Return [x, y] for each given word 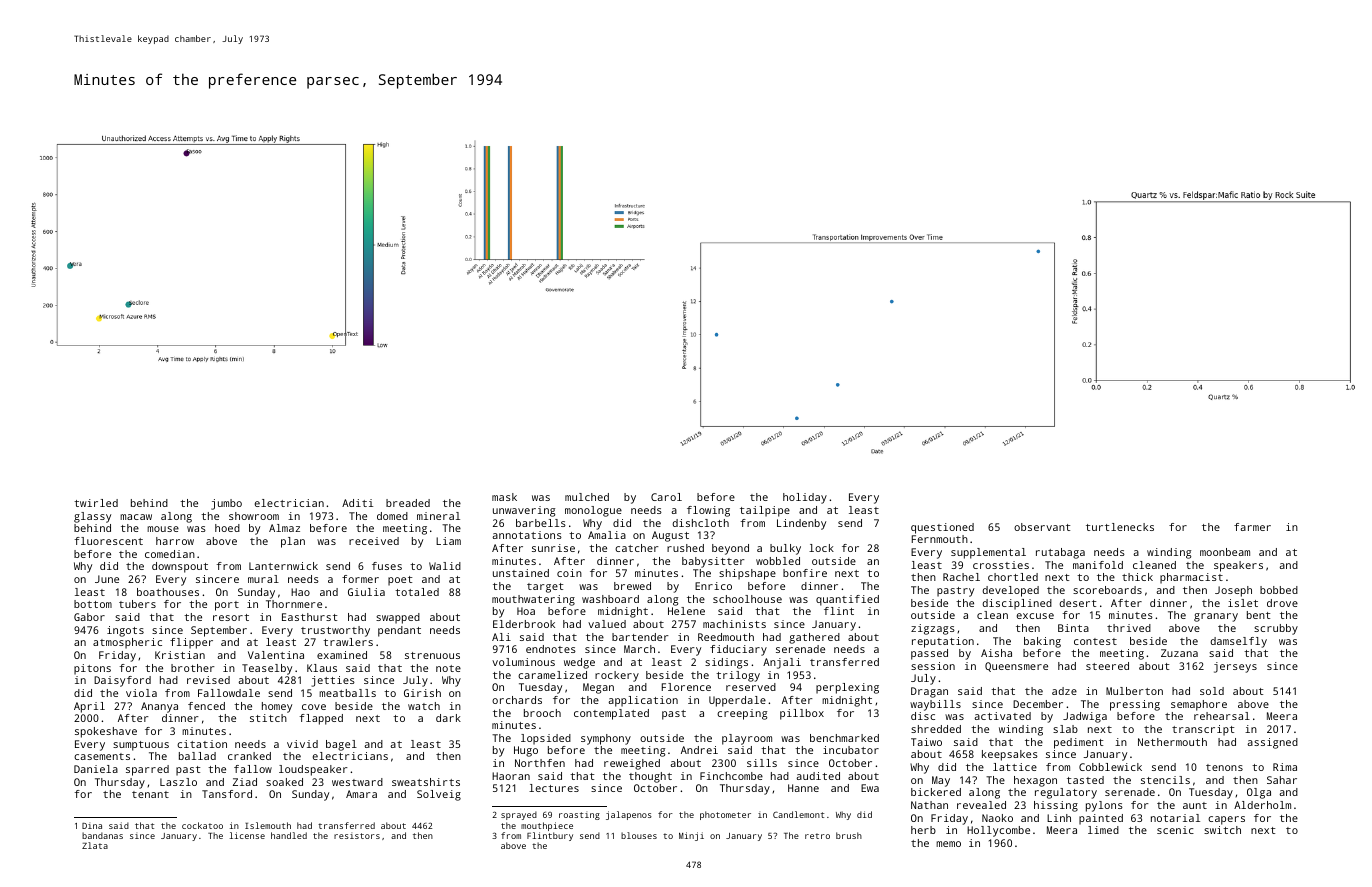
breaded [408, 503]
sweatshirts [426, 782]
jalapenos [629, 815]
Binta [1073, 628]
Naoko [997, 818]
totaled [417, 592]
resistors [357, 836]
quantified [847, 600]
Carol [666, 497]
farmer [1252, 527]
